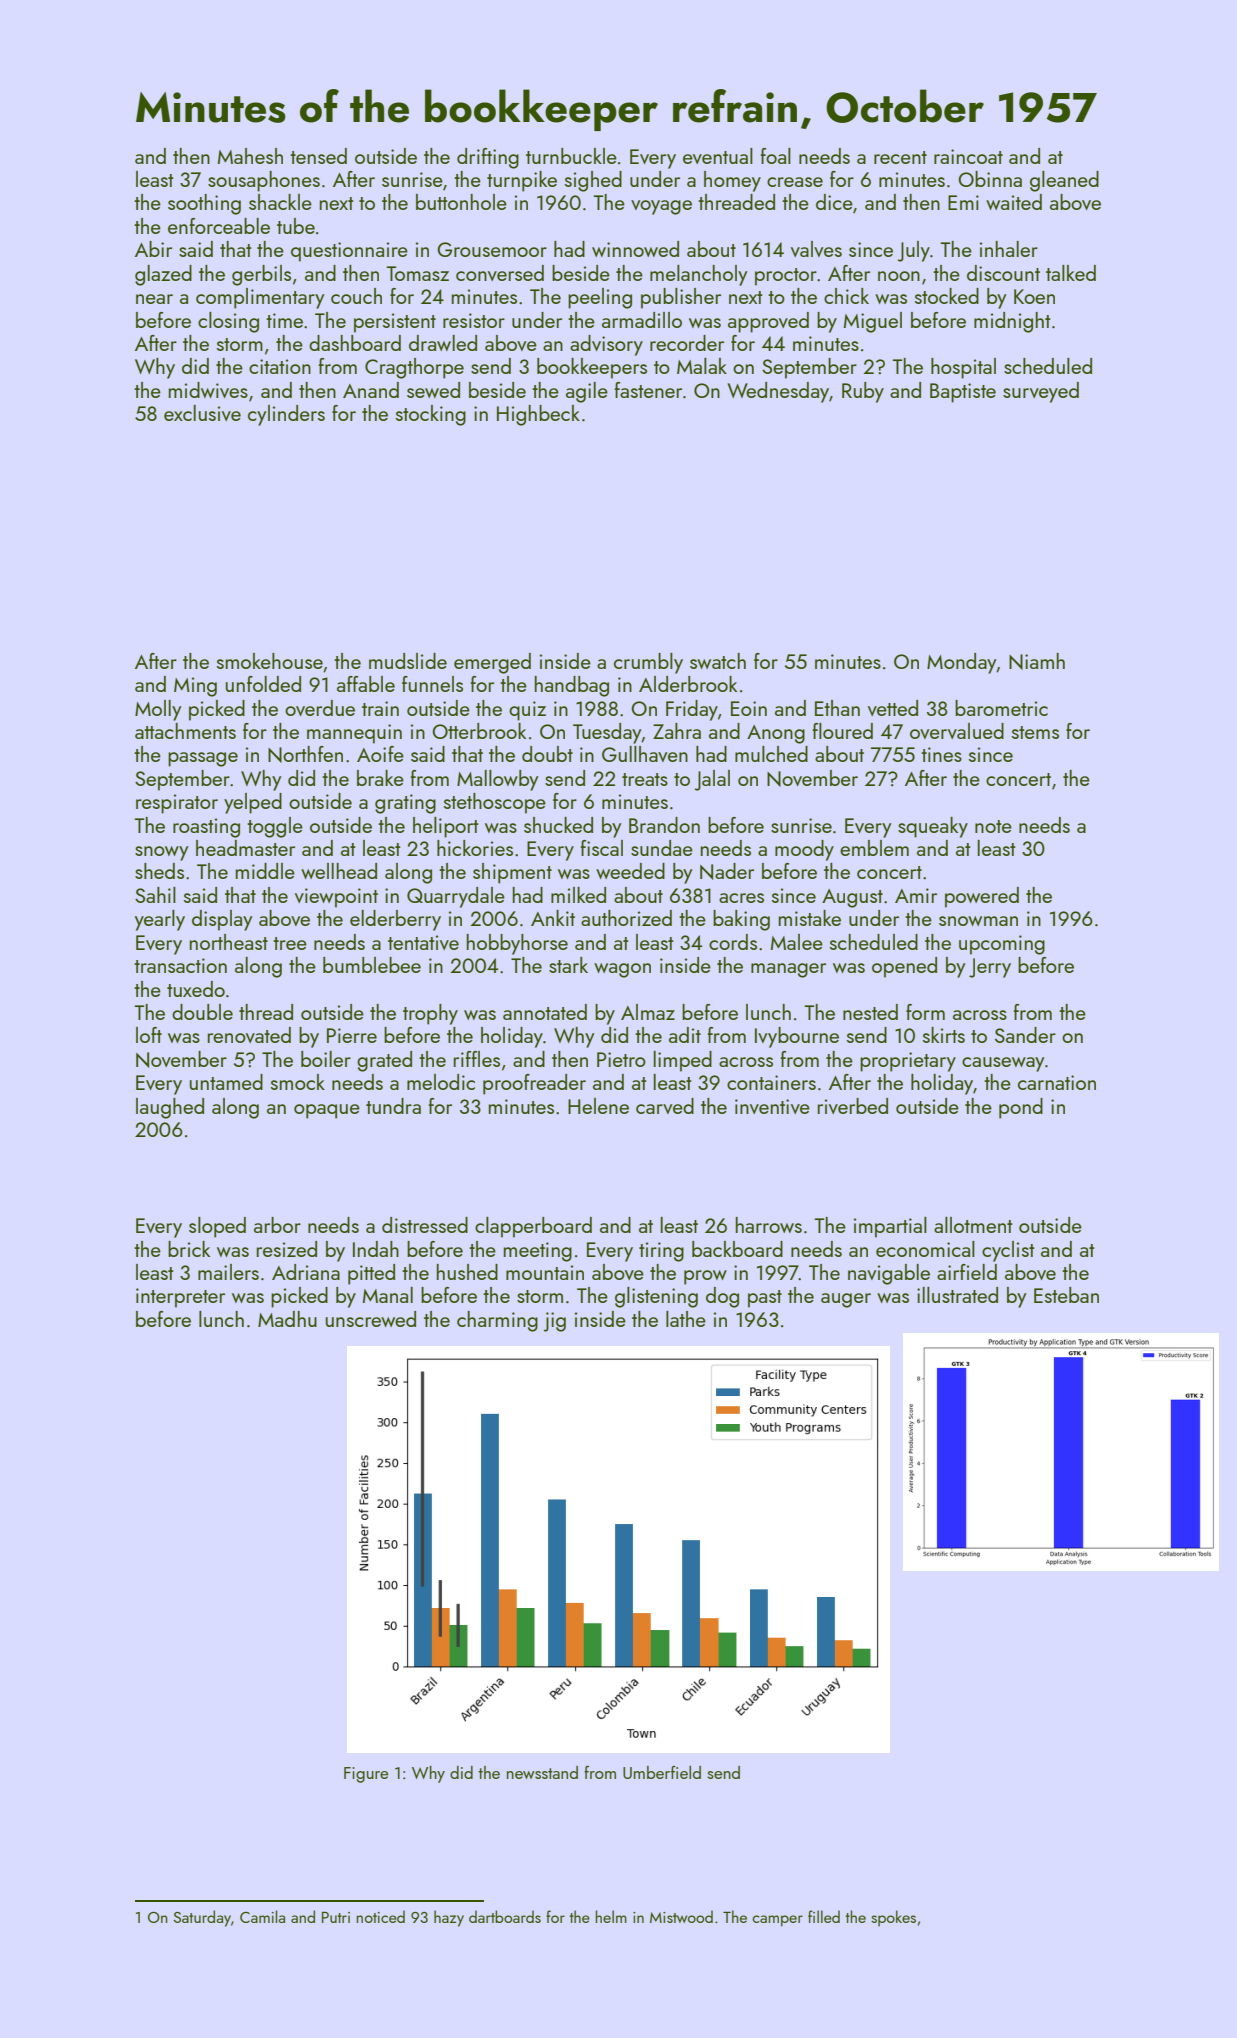 The width and height of the screenshot is (1237, 2038). Describe the element at coordinates (555, 1322) in the screenshot. I see `jig` at that location.
